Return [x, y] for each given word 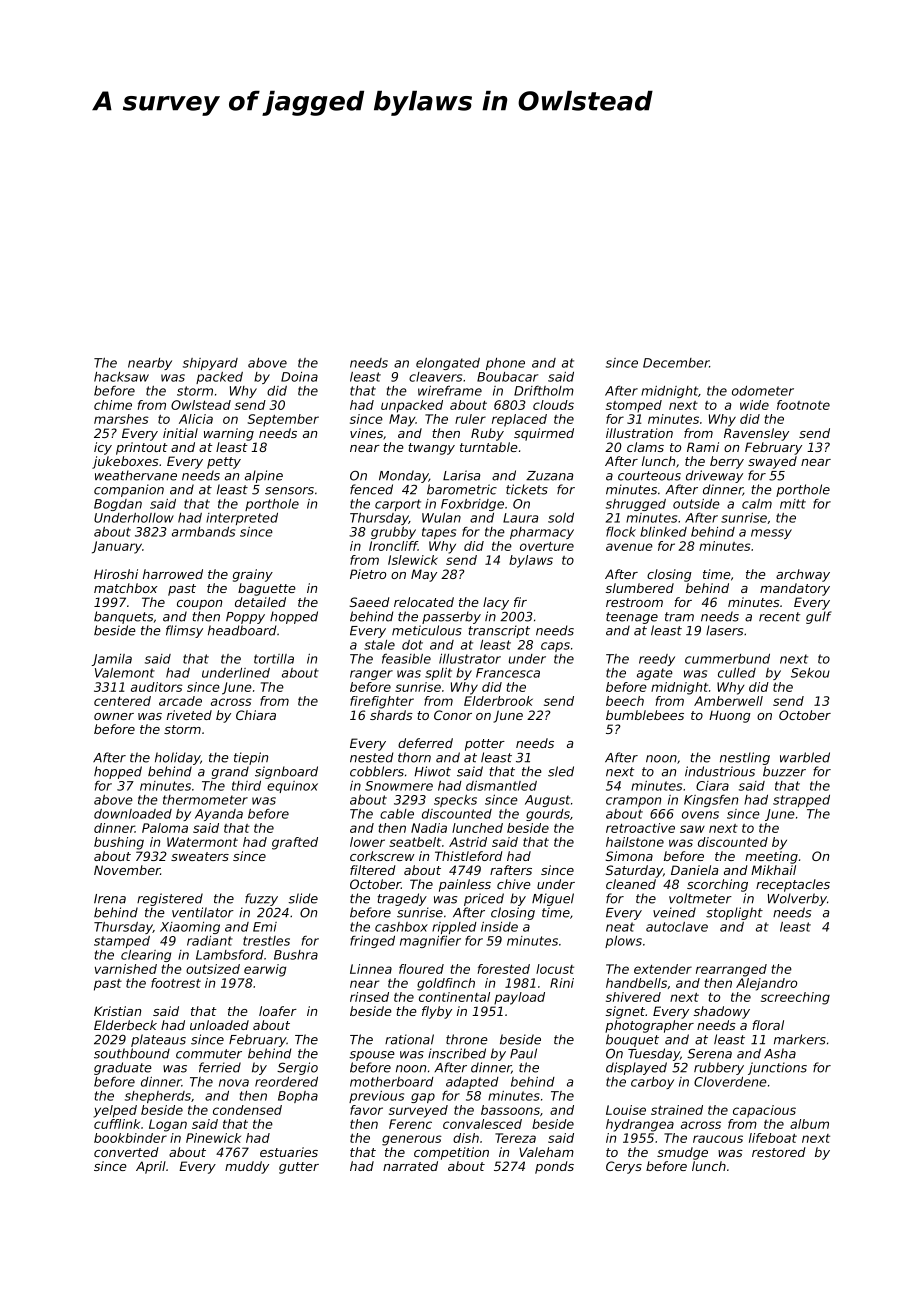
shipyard [210, 364]
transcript [499, 631]
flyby [437, 1012]
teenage [632, 618]
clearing [146, 956]
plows [623, 942]
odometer [763, 391]
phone [505, 364]
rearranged [731, 970]
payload [519, 998]
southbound [132, 1053]
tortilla [274, 659]
